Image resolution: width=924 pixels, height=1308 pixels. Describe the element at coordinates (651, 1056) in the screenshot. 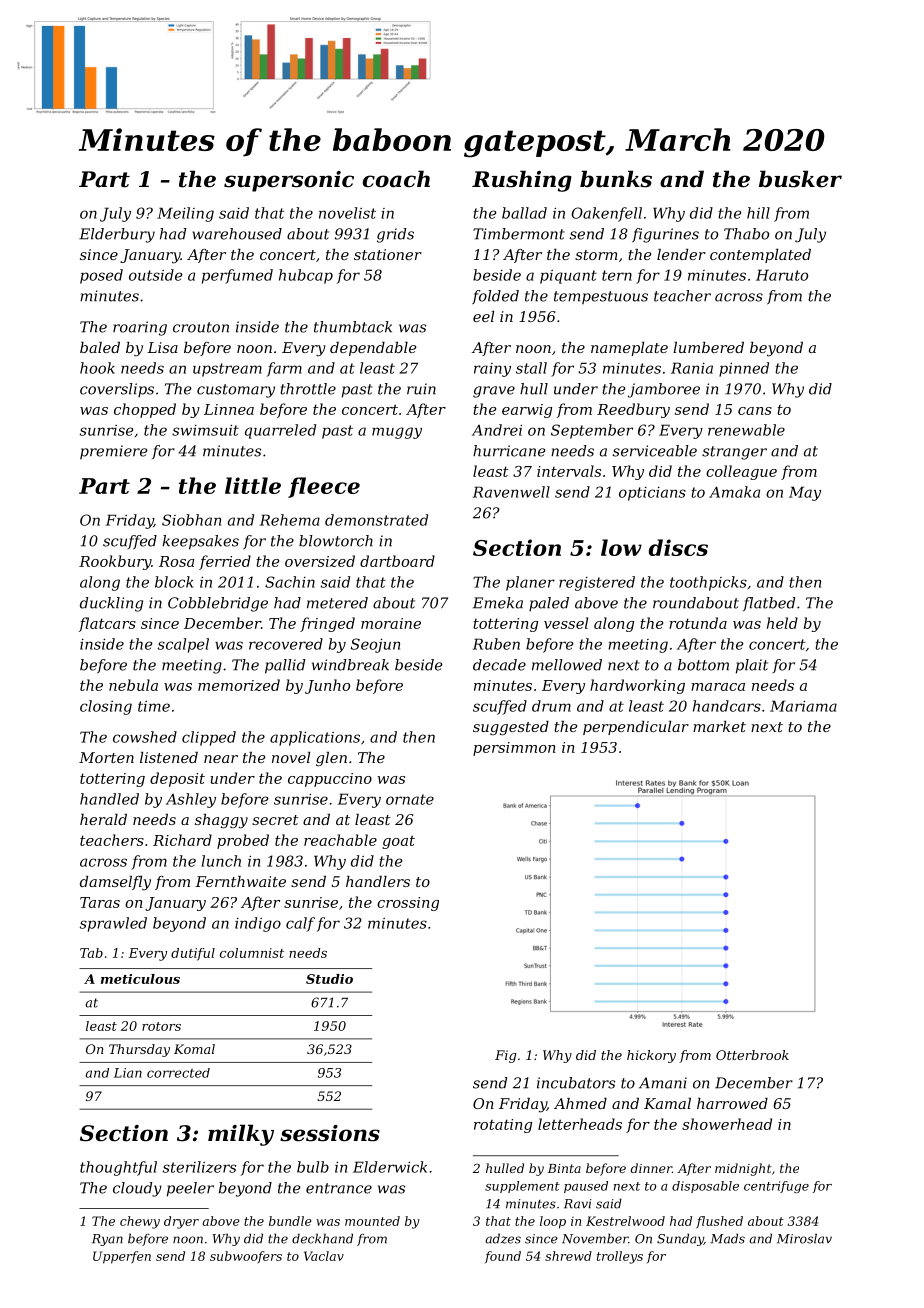

I see `hickory` at that location.
